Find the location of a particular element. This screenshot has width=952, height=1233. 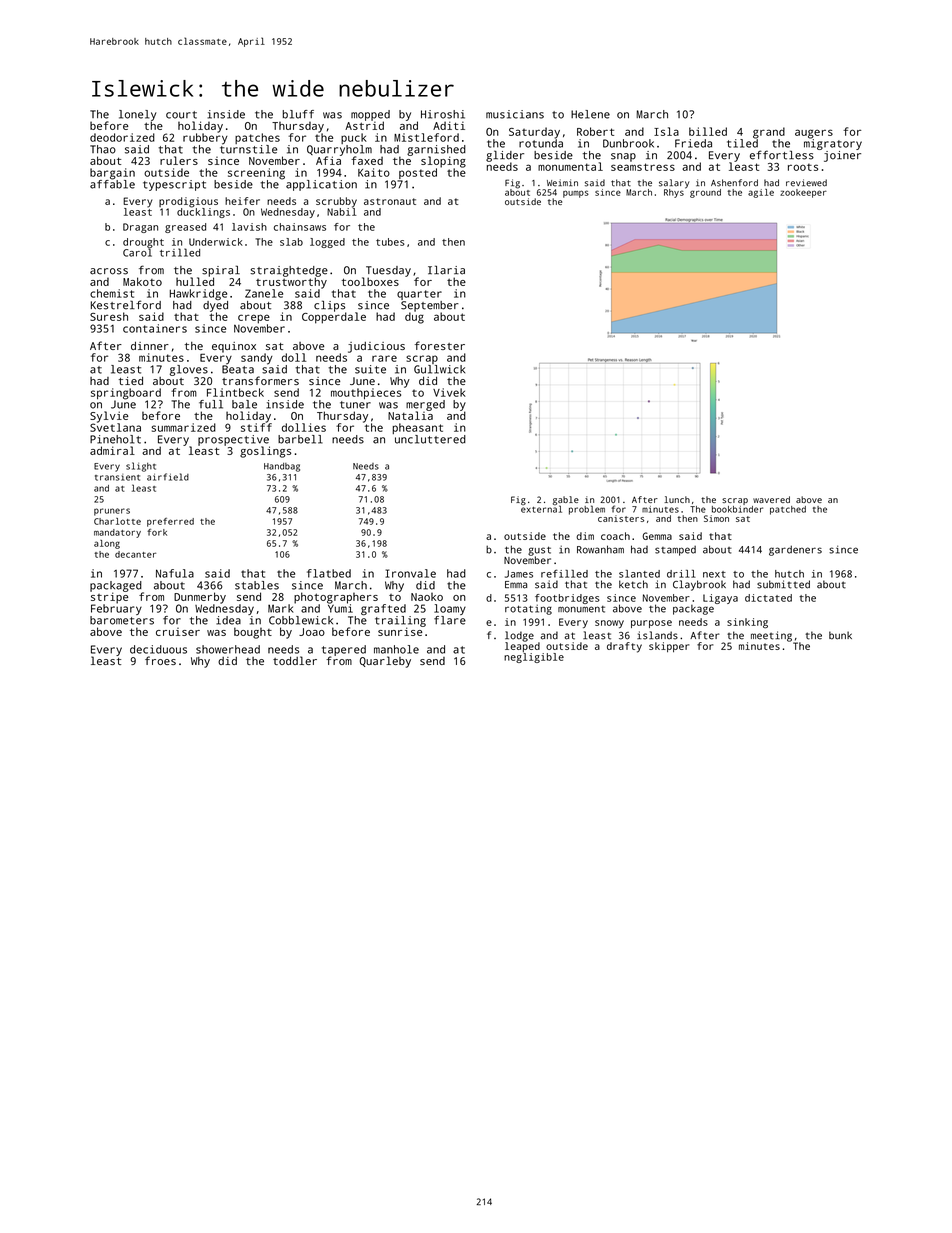

augers is located at coordinates (814, 134).
